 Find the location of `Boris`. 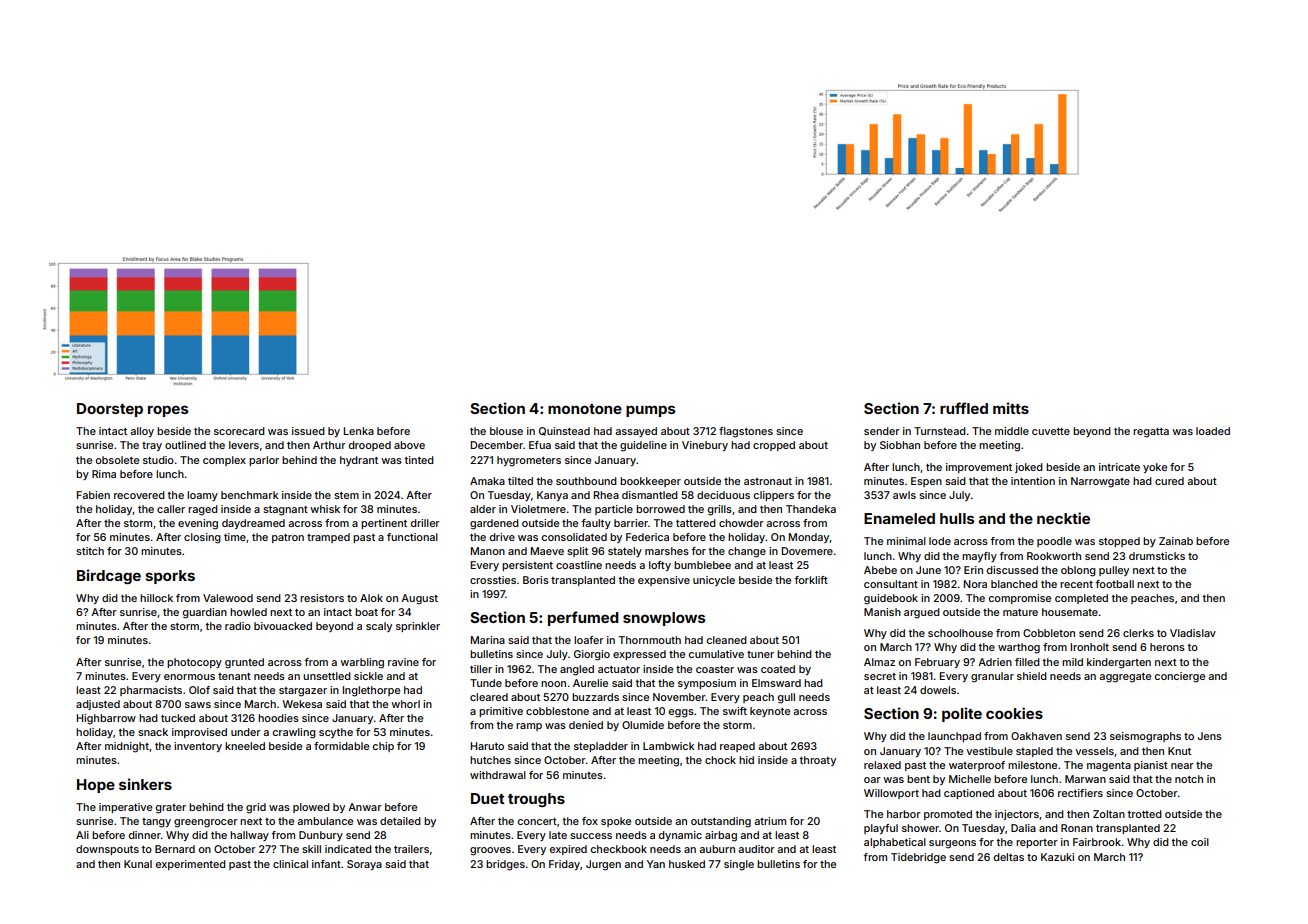

Boris is located at coordinates (536, 580).
